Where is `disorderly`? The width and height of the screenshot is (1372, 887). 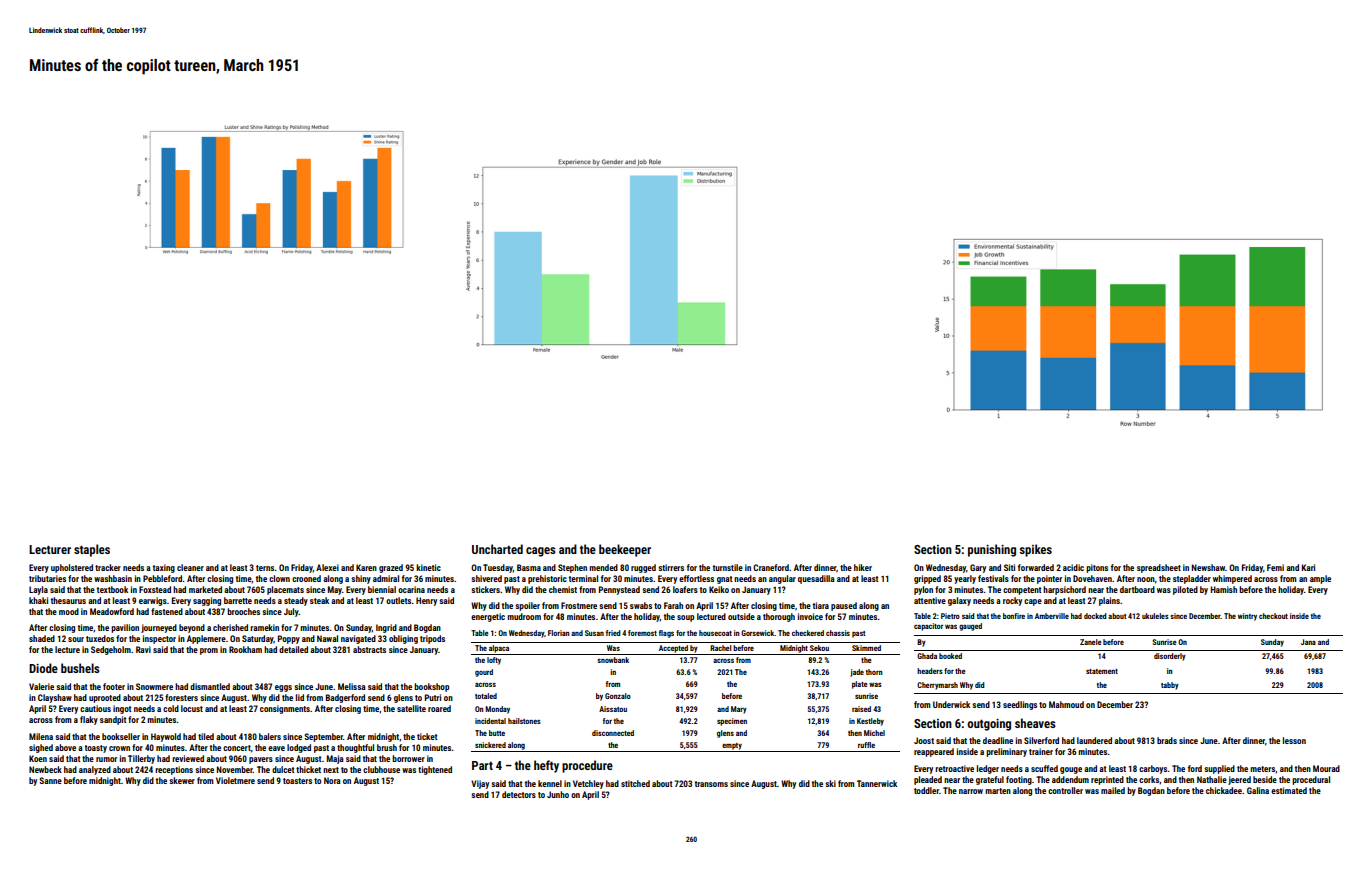 disorderly is located at coordinates (1170, 657).
